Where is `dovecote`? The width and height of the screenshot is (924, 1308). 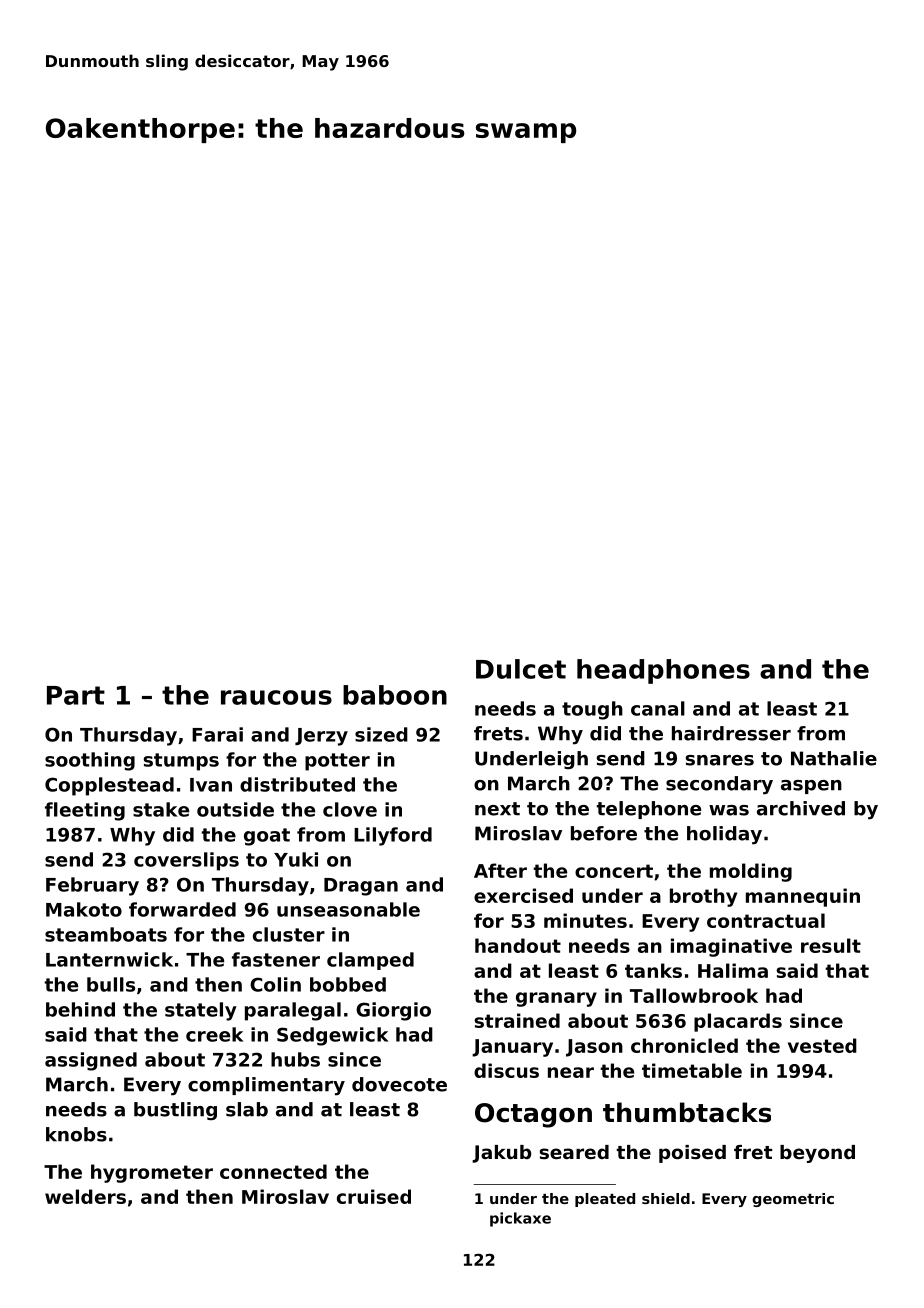
dovecote is located at coordinates (399, 1084).
